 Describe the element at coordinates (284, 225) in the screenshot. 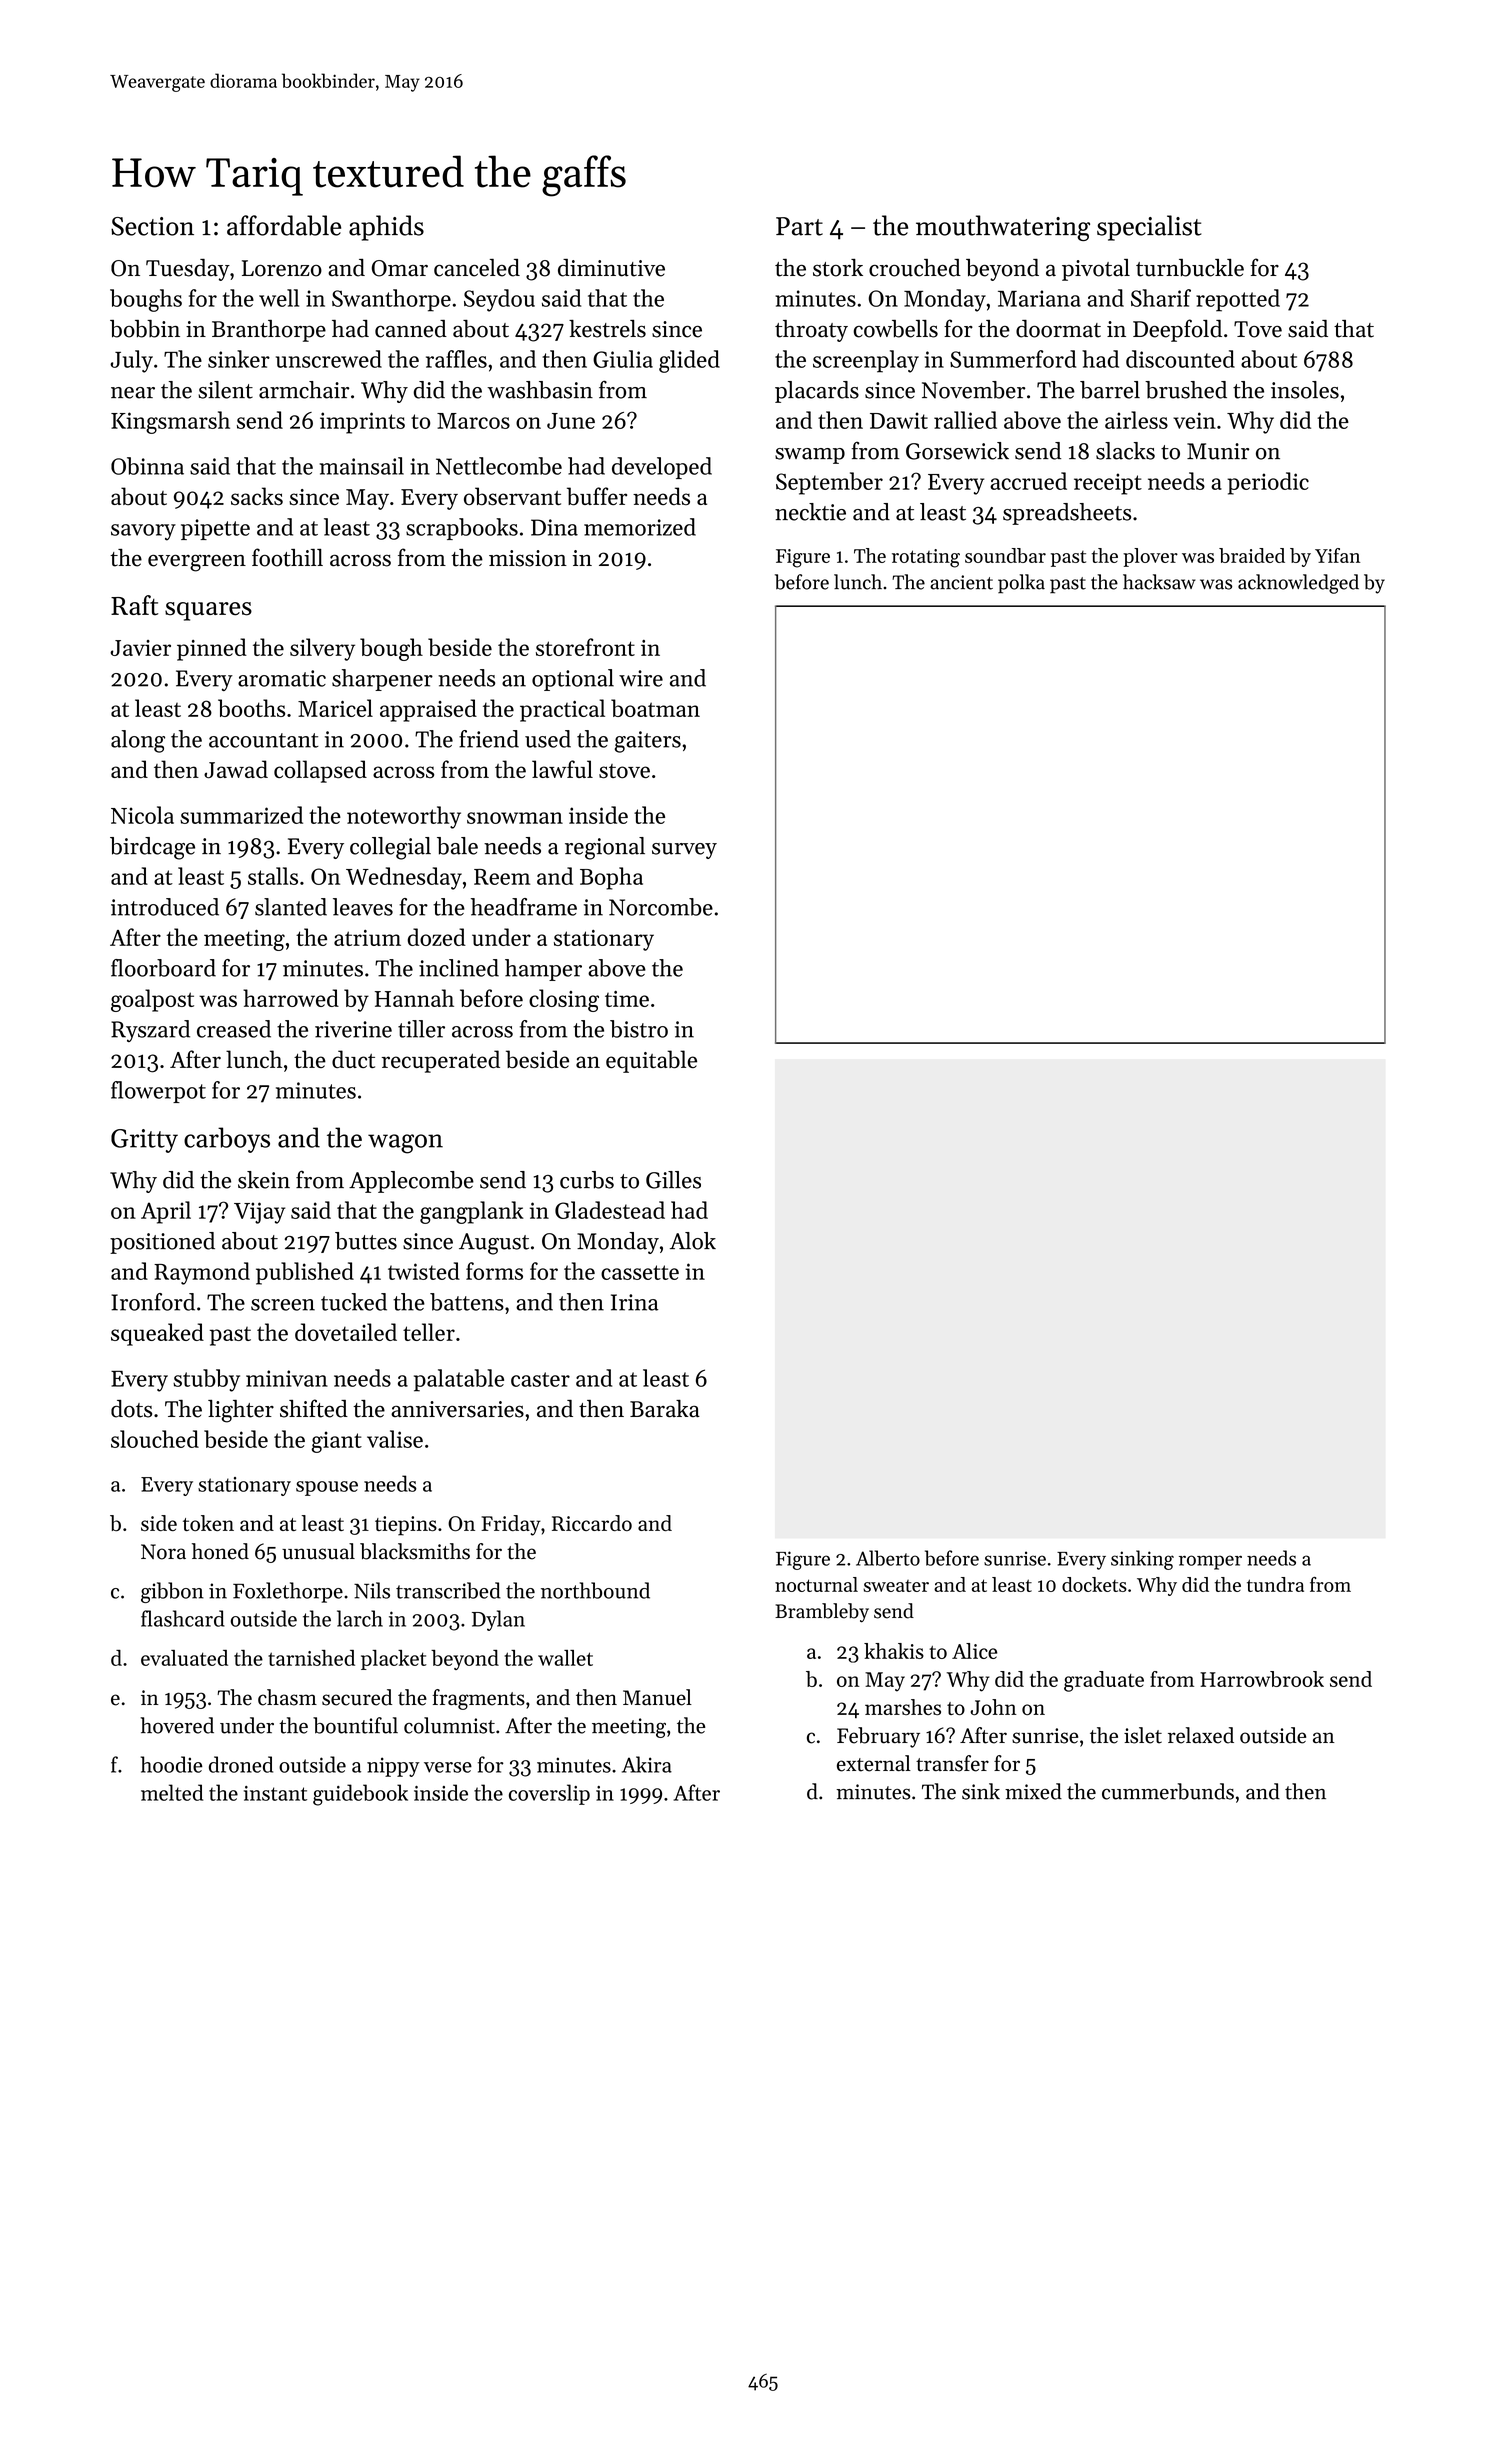

I see `affordable` at that location.
